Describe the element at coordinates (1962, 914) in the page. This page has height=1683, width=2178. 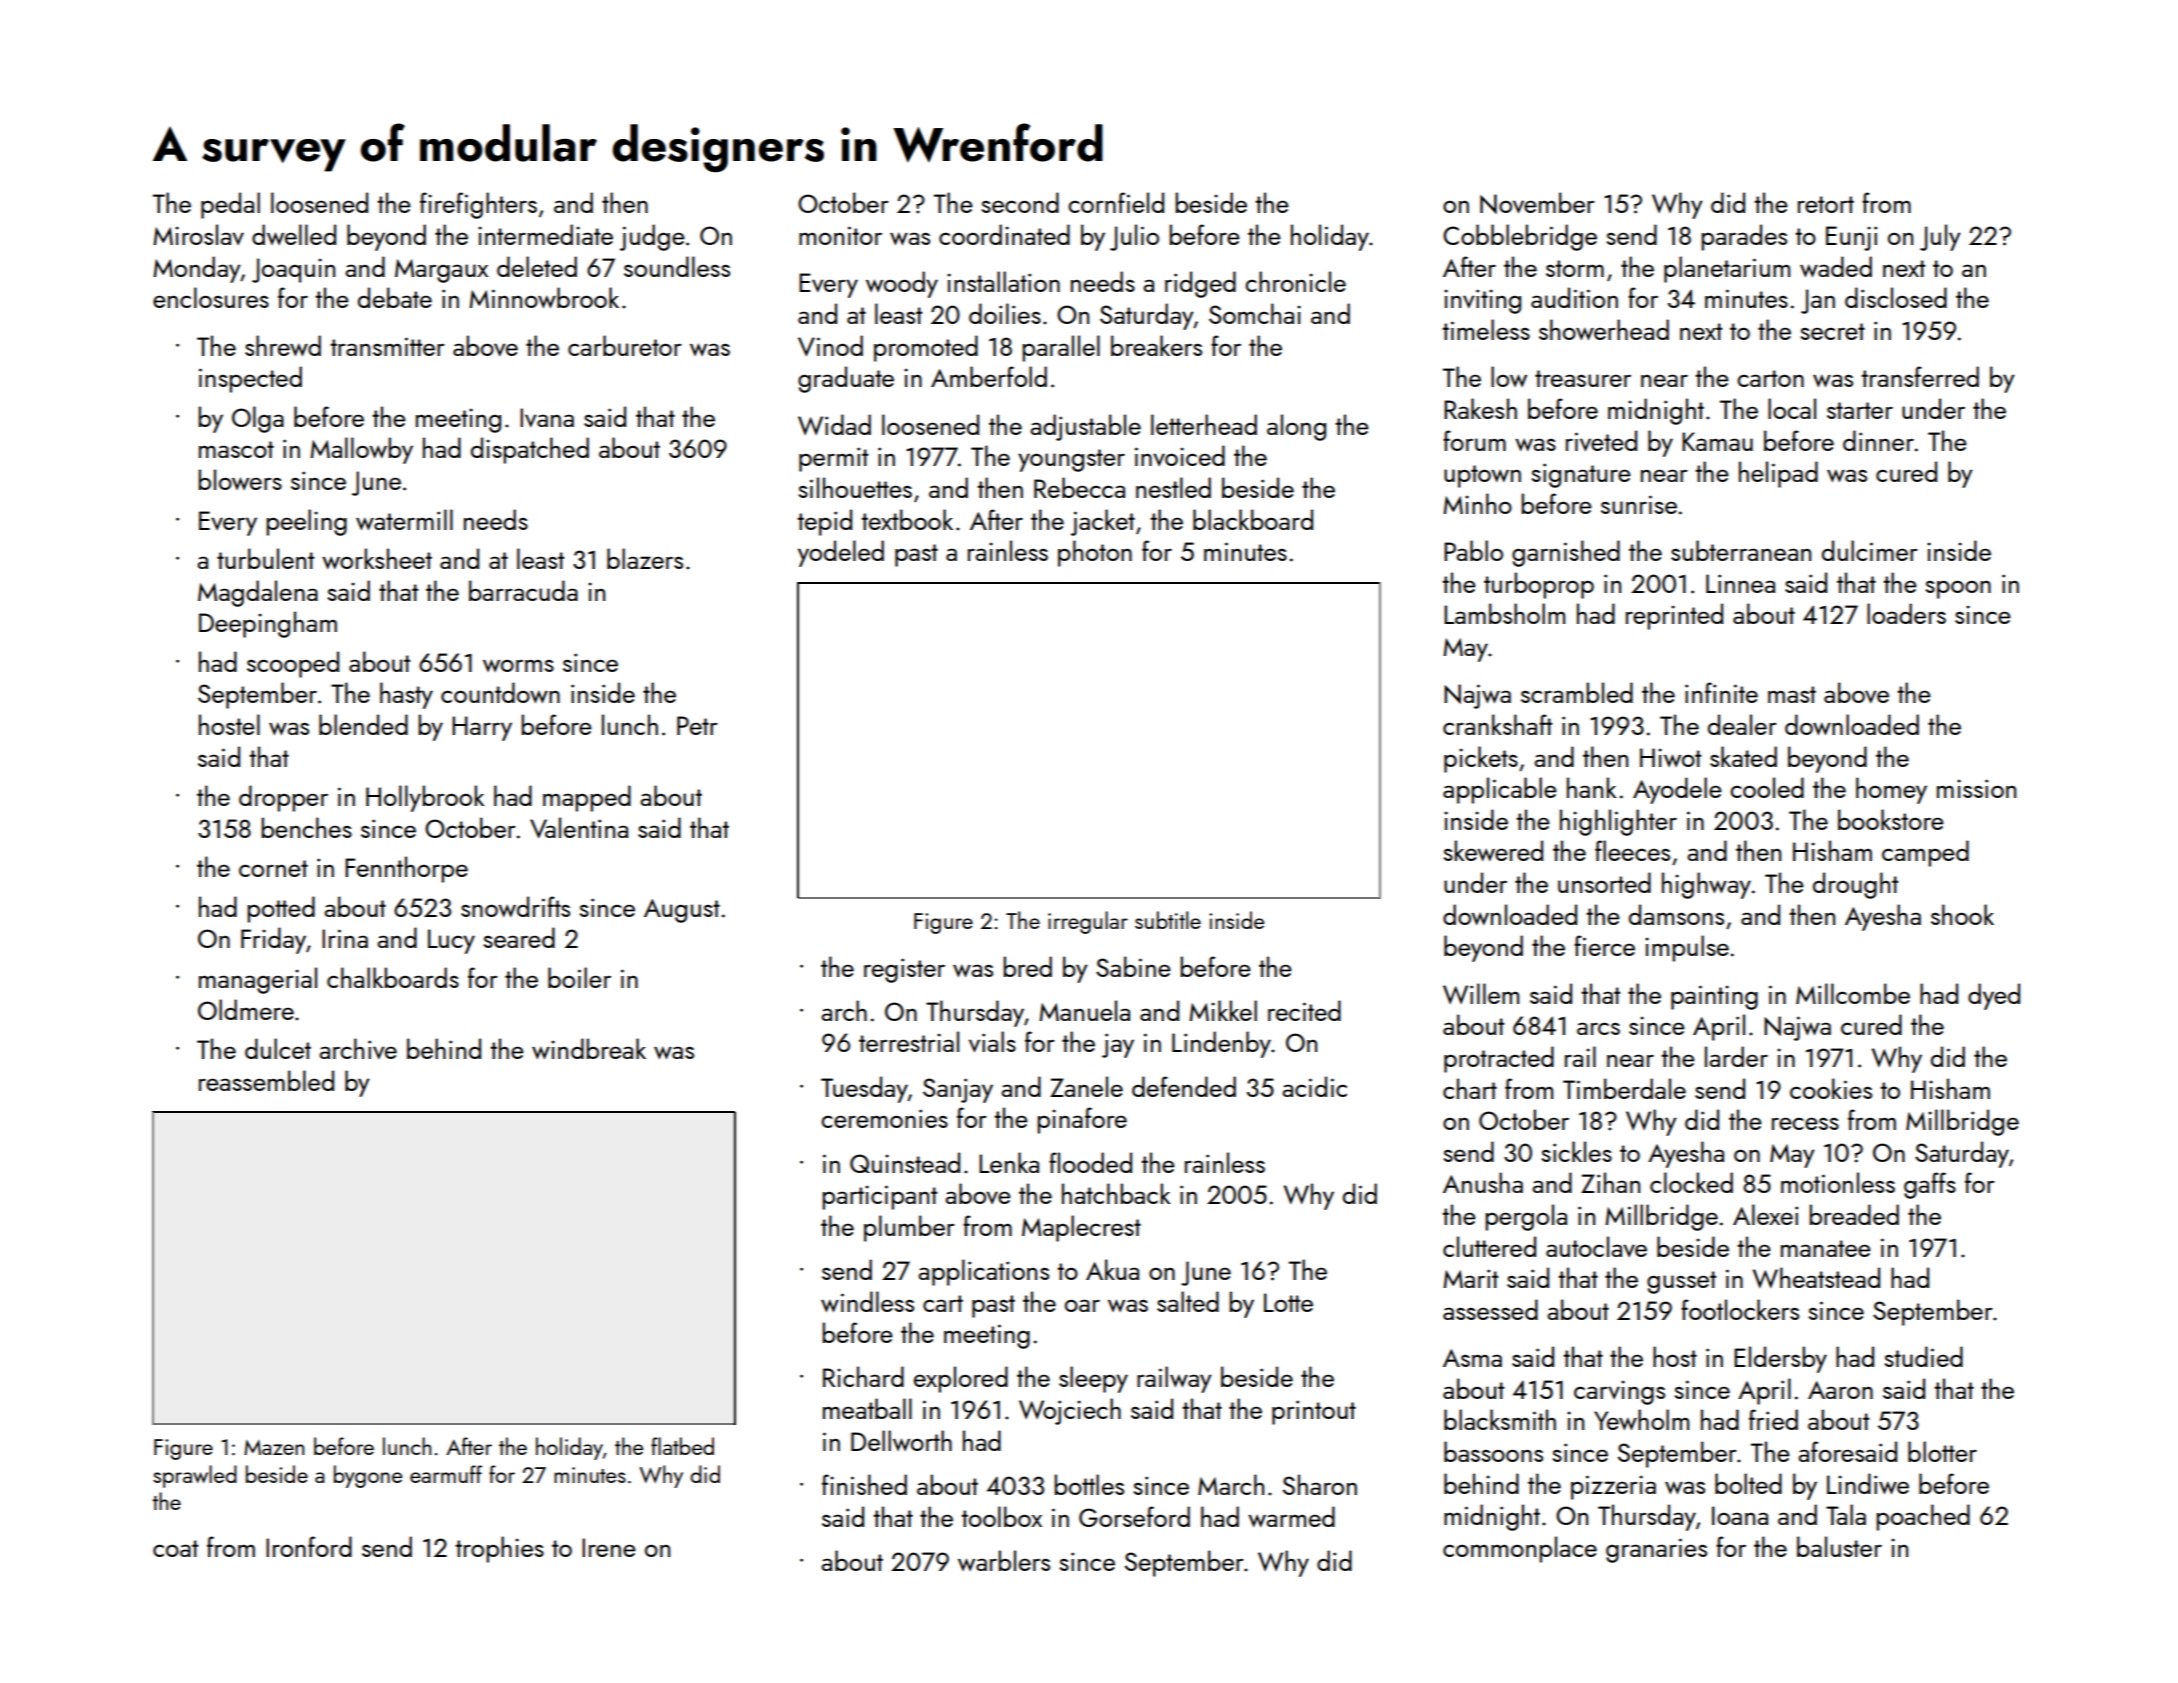
I see `shook` at that location.
